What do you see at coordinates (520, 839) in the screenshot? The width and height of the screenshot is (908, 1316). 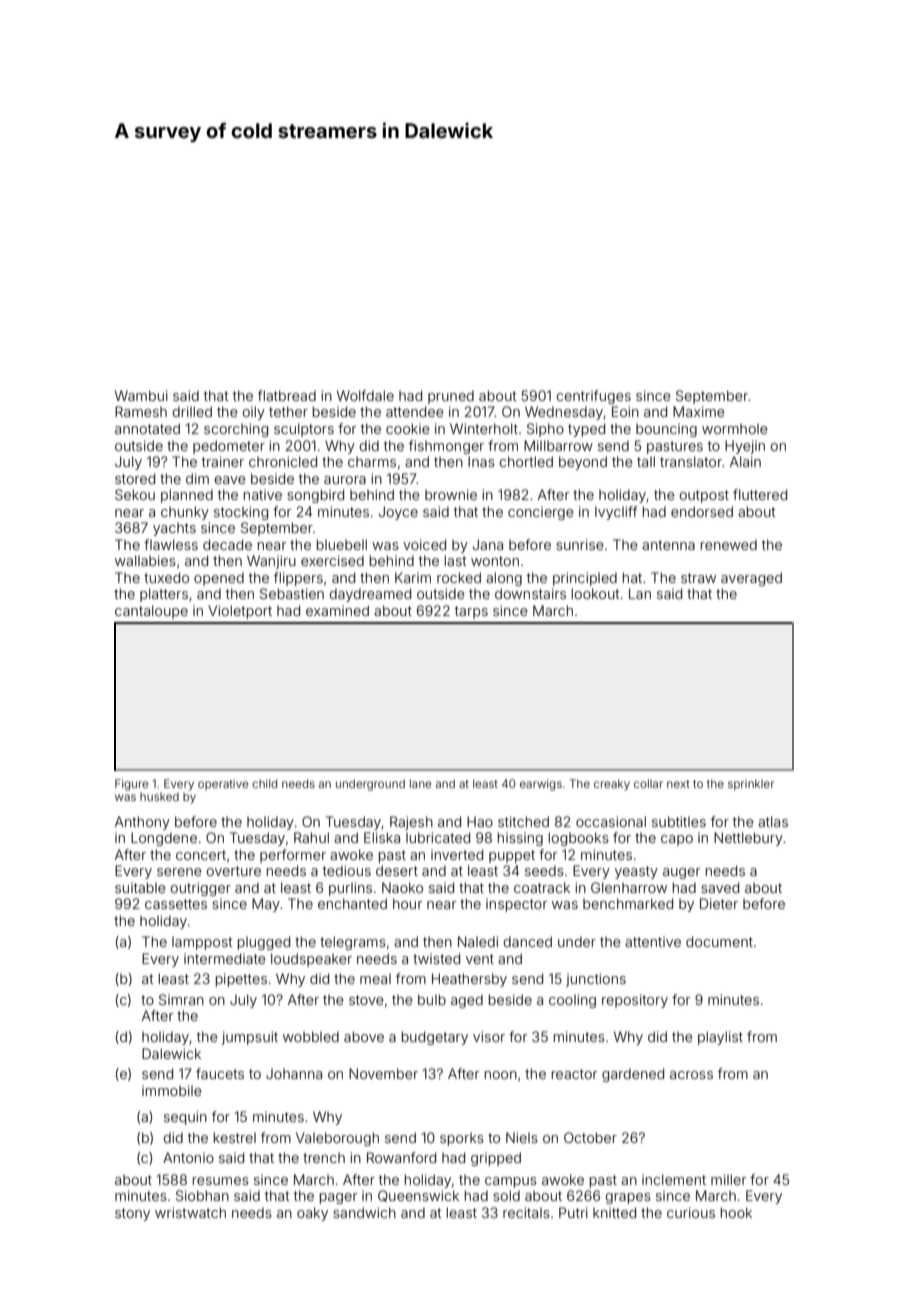 I see `hissing` at bounding box center [520, 839].
